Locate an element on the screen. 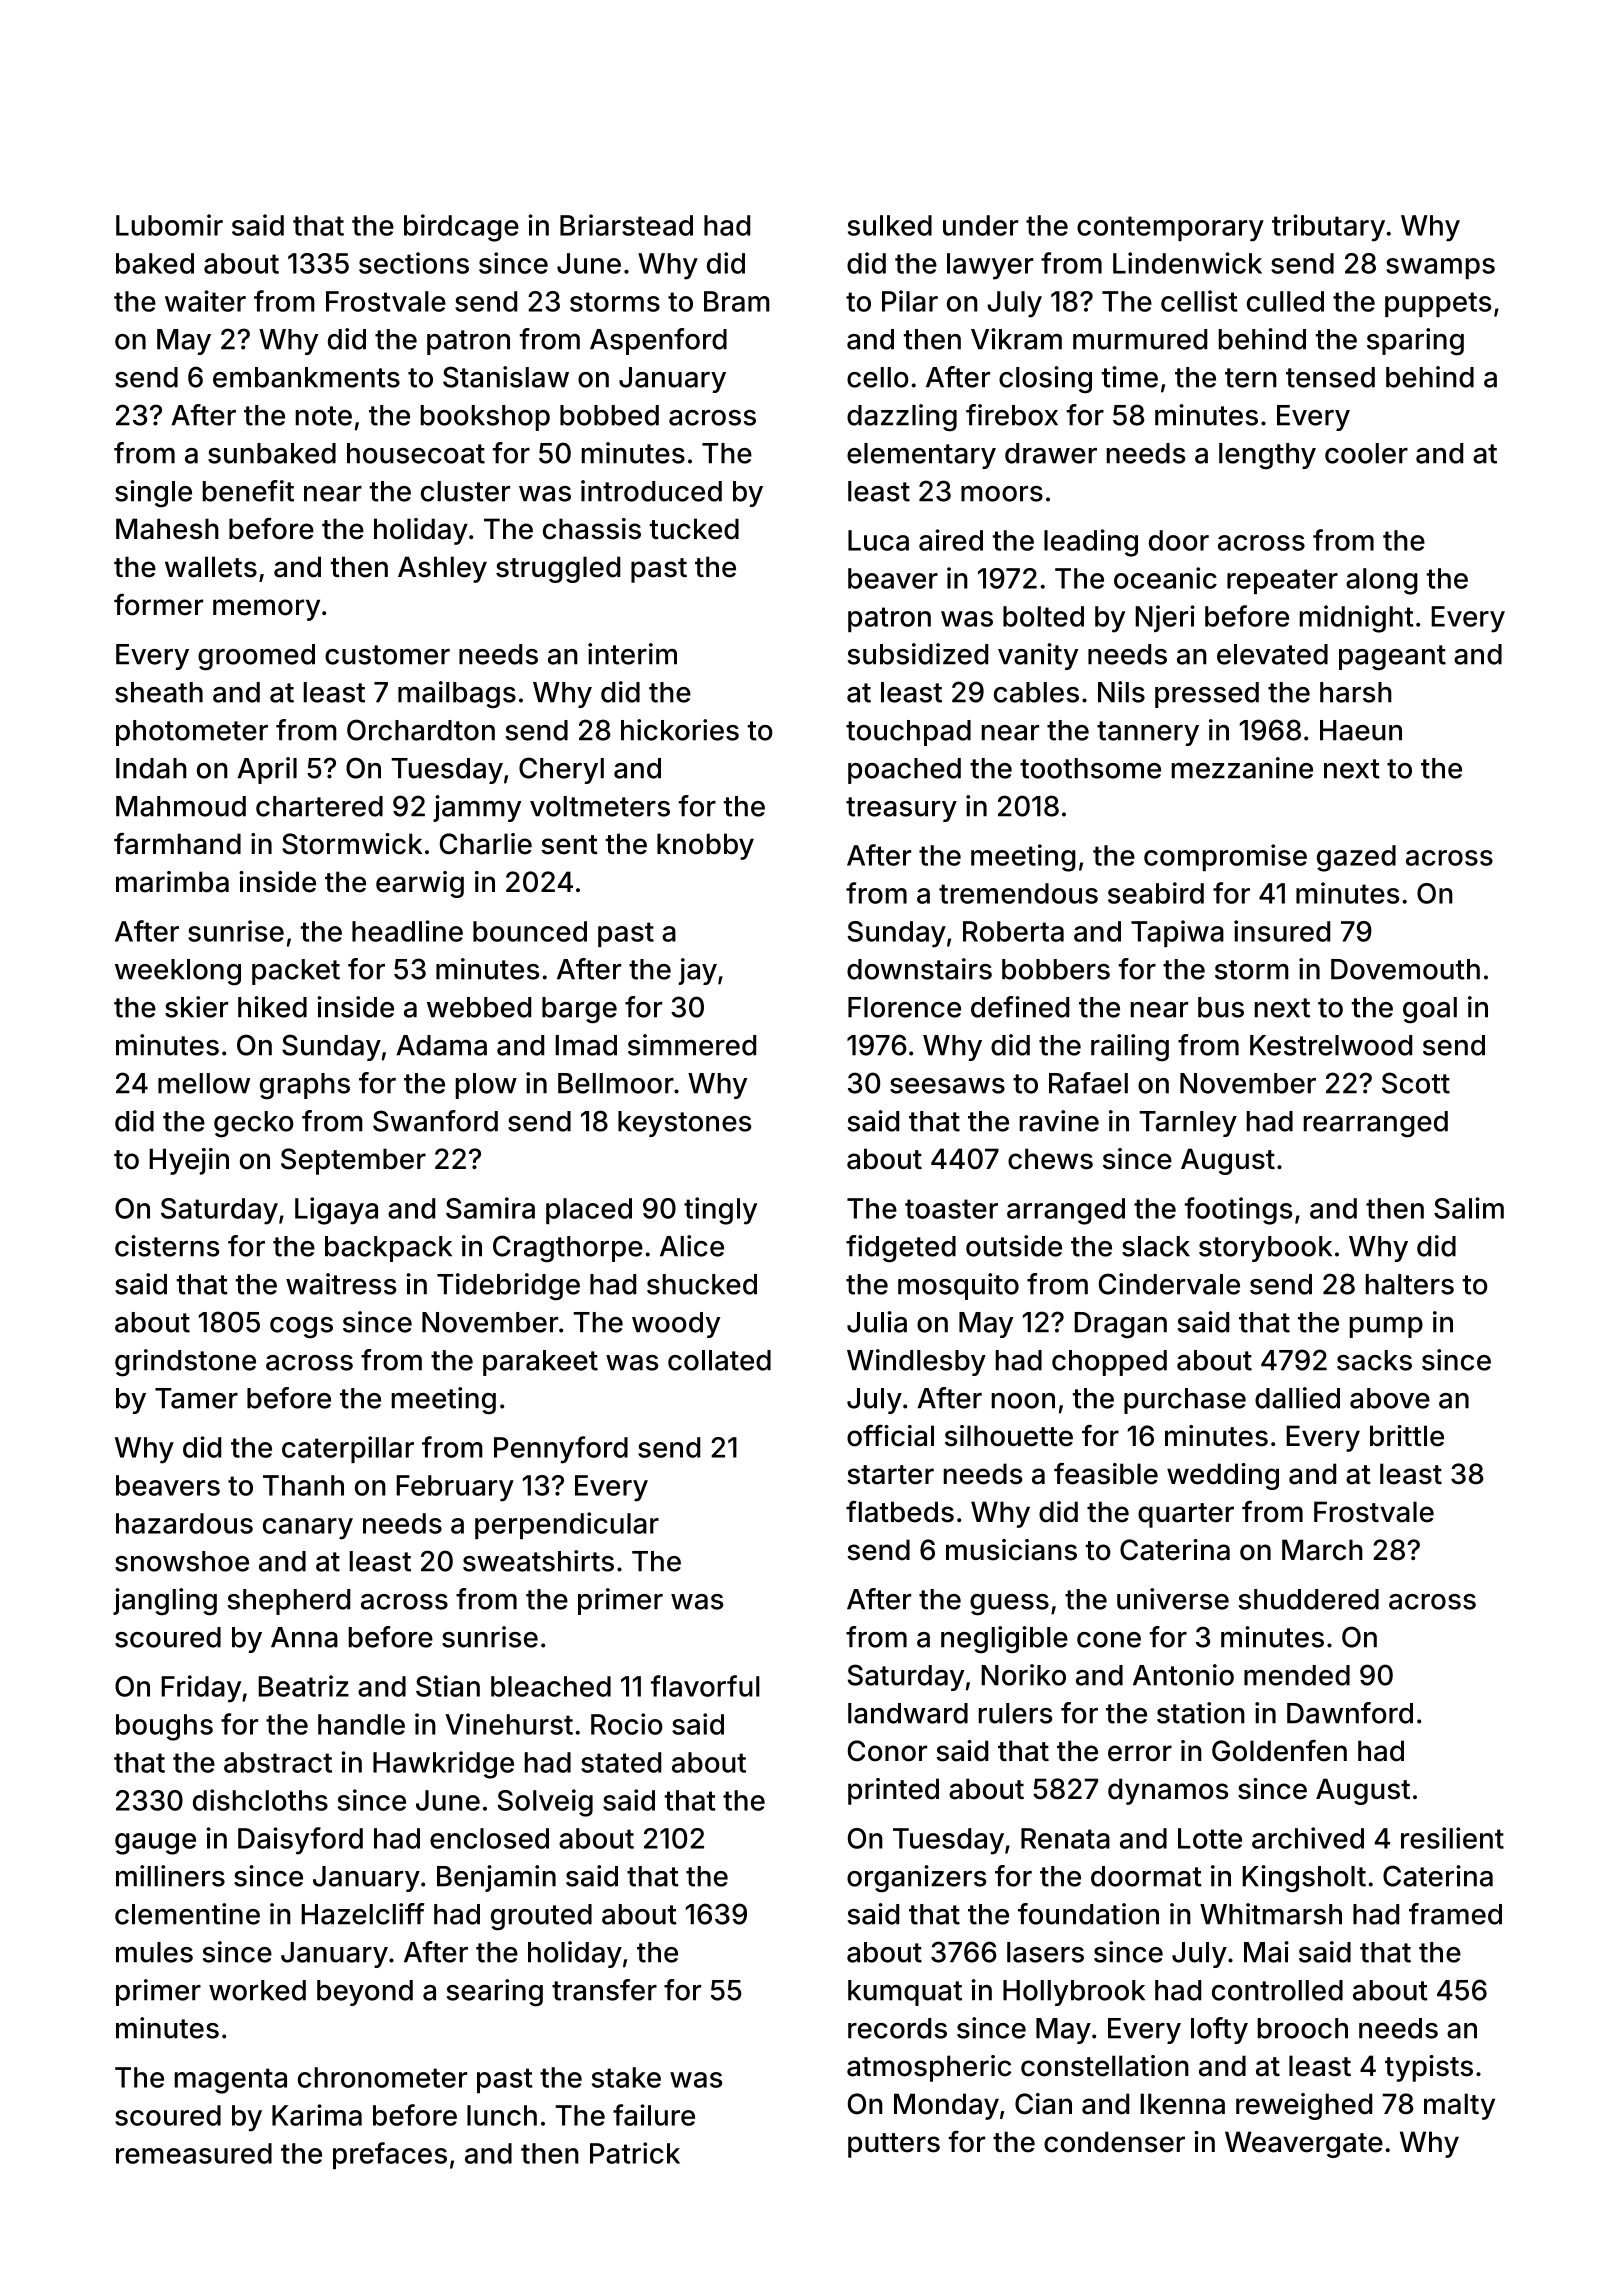 The image size is (1620, 2292). Kestrelwood is located at coordinates (1331, 1045).
